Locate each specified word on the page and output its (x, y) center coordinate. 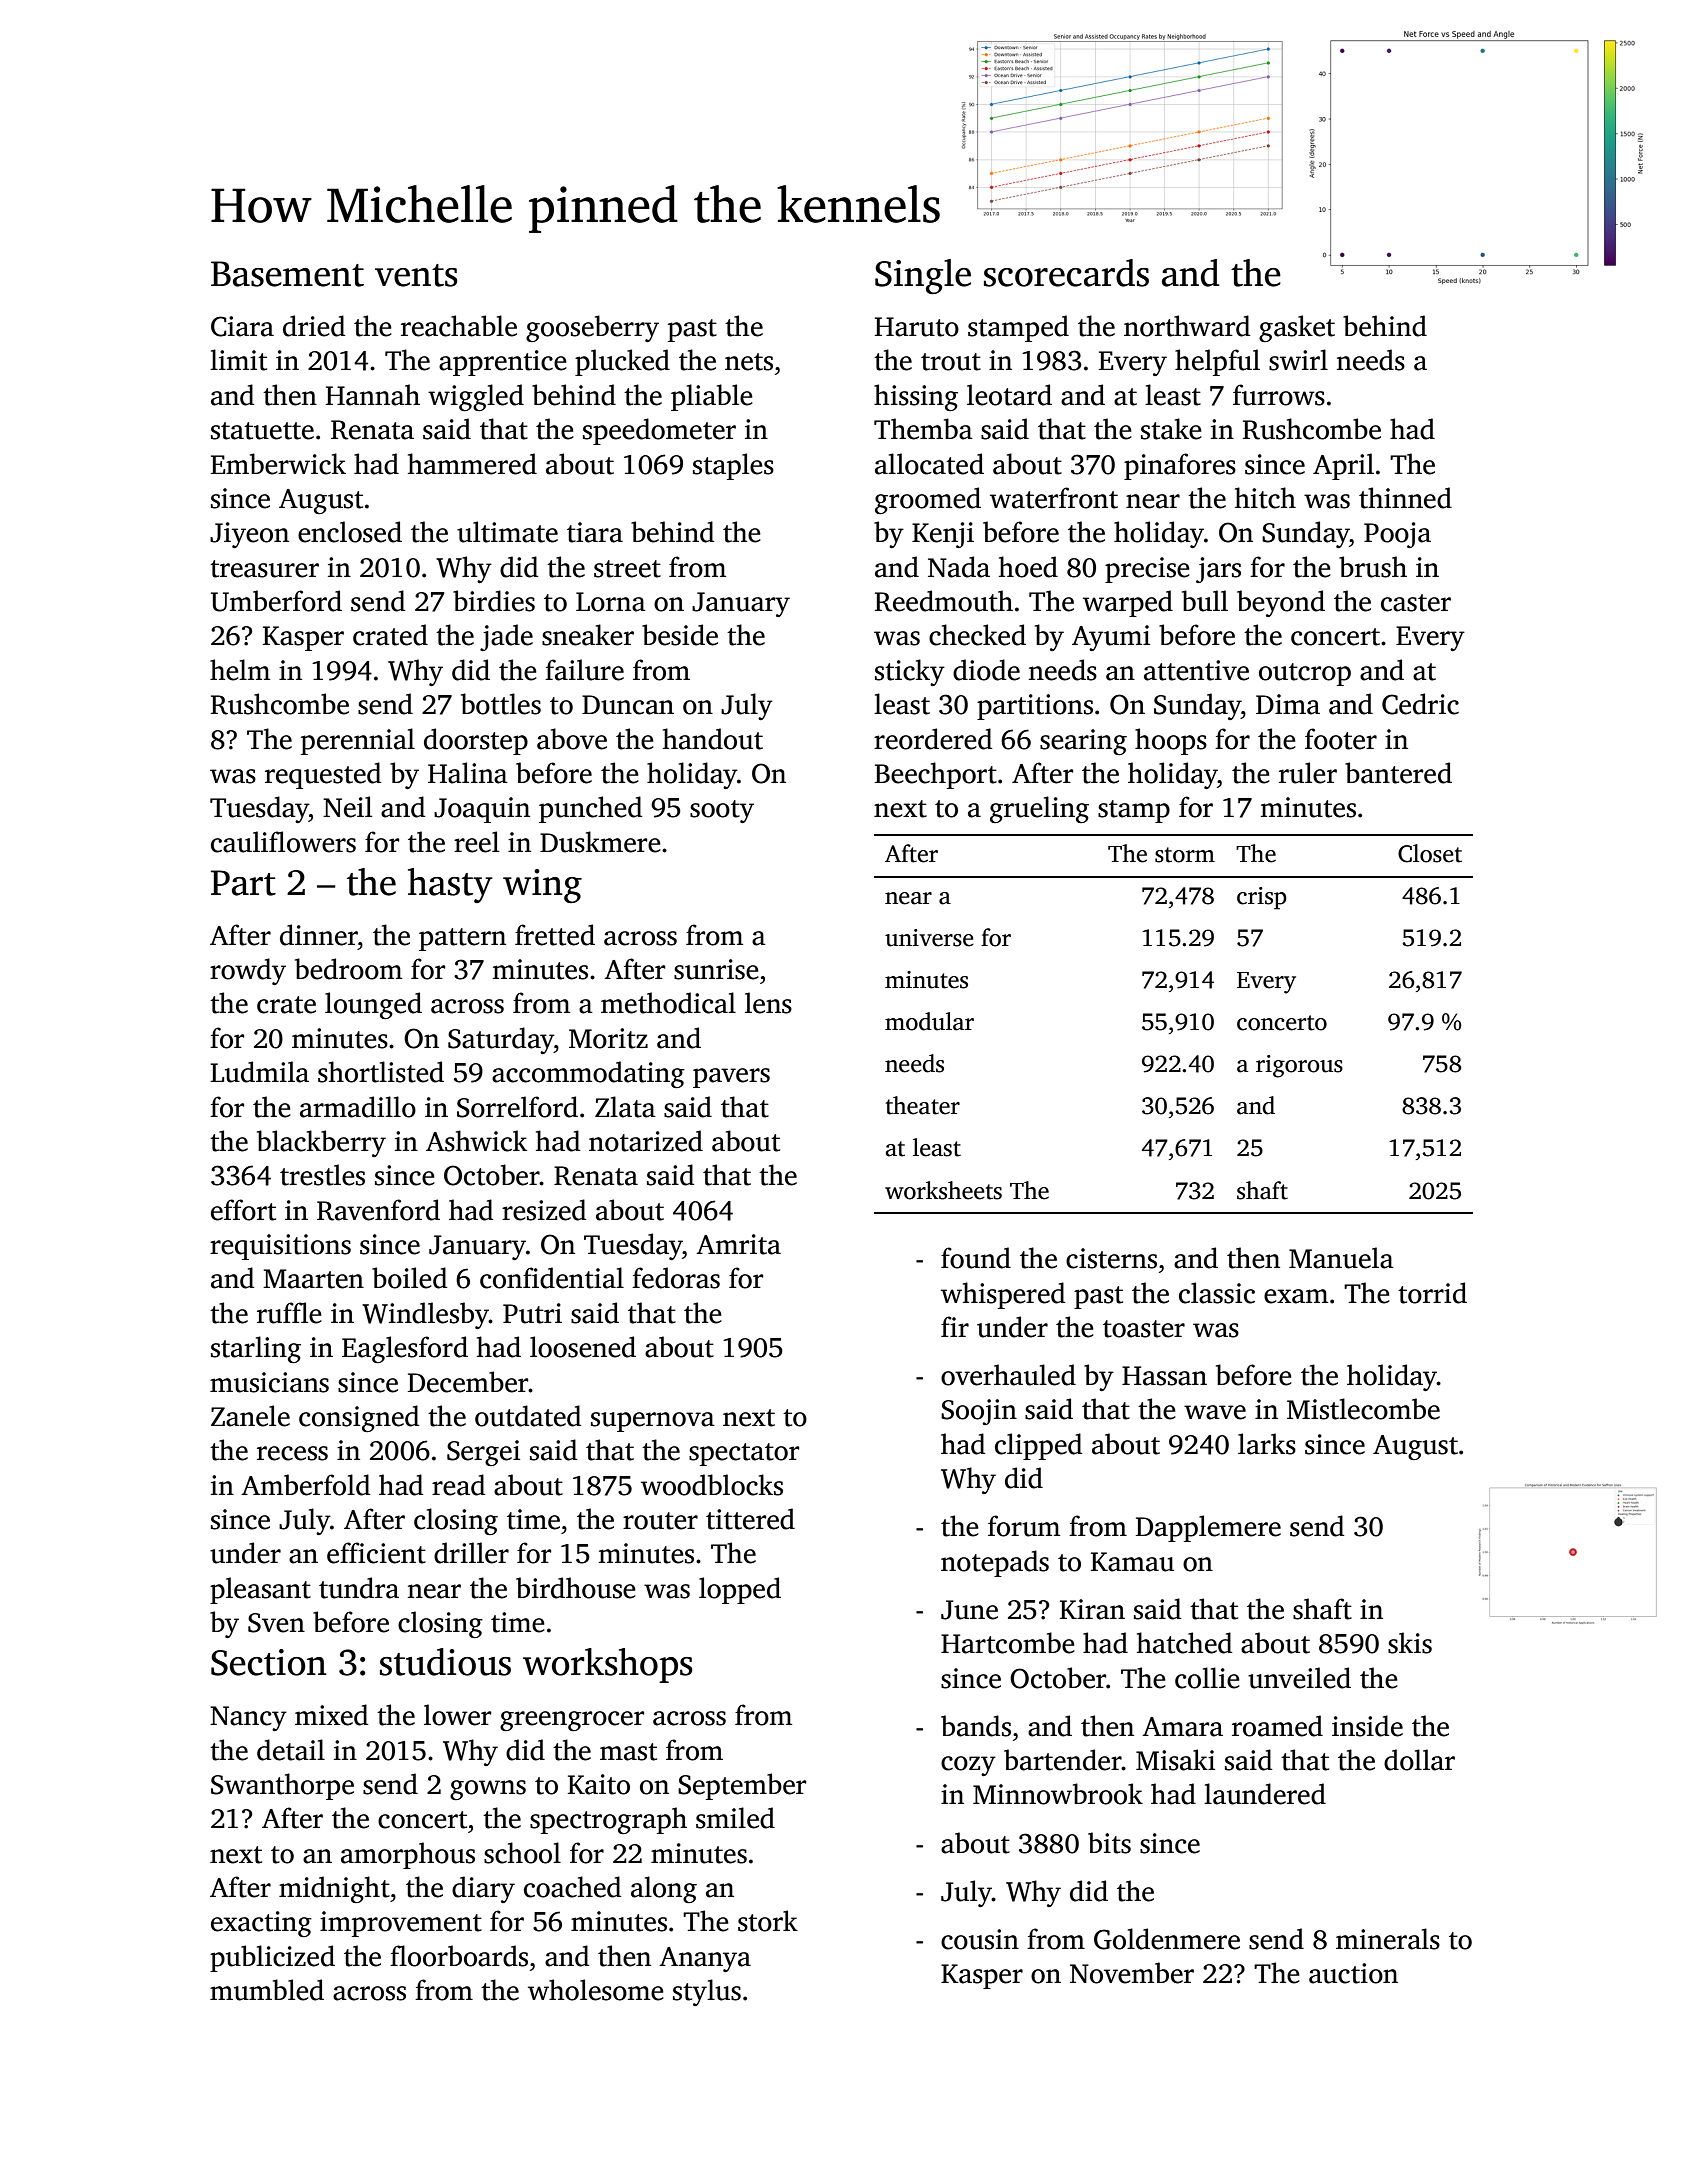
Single (923, 276)
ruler (1308, 773)
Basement (287, 274)
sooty (722, 811)
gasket (1297, 328)
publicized (272, 1958)
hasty (450, 885)
